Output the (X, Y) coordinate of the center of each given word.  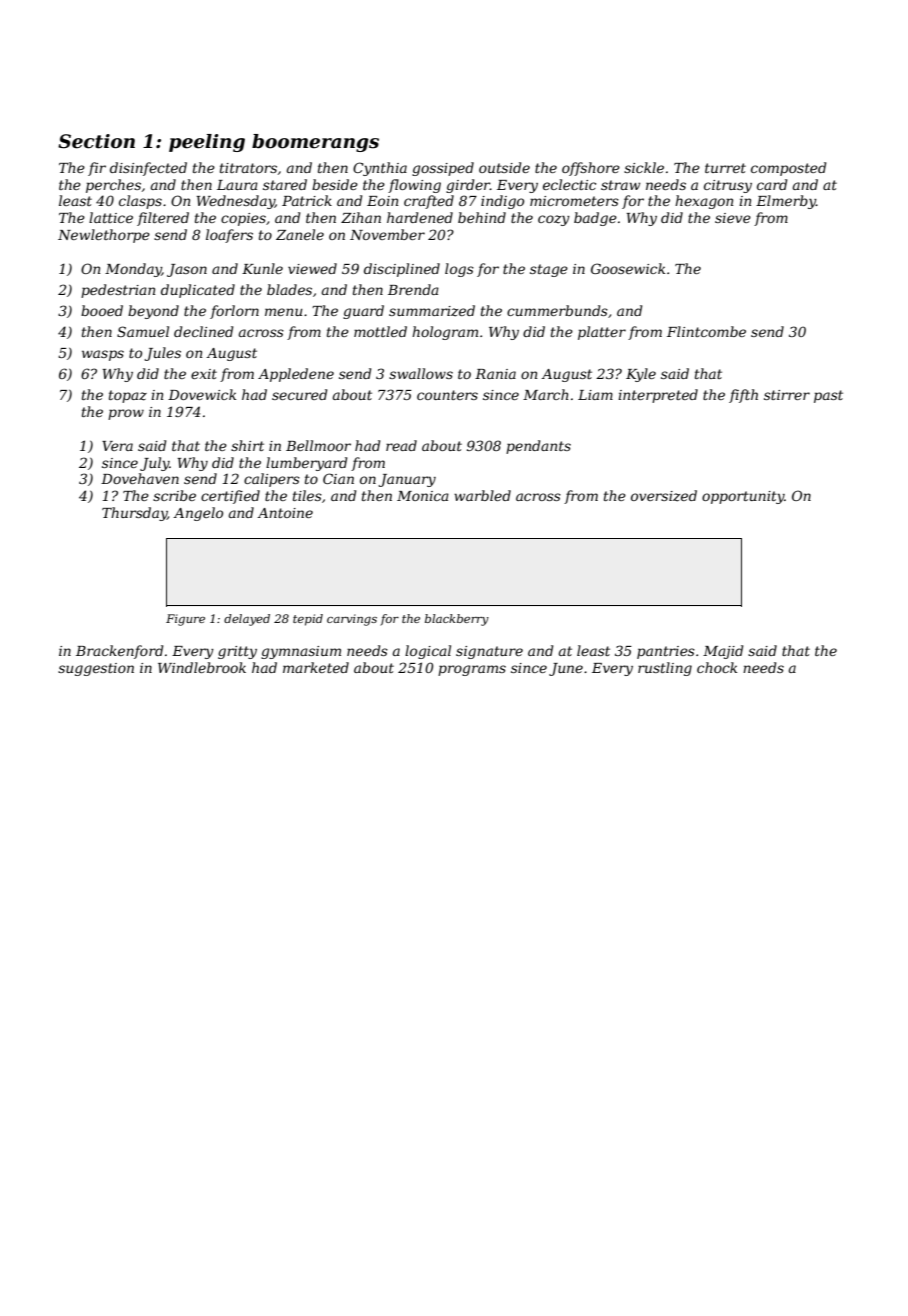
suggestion (96, 669)
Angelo (198, 514)
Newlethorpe (104, 236)
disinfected (148, 169)
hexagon (704, 202)
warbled (482, 495)
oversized (664, 496)
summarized (432, 311)
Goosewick (628, 268)
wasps (103, 355)
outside (504, 167)
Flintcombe (706, 331)
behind (482, 217)
